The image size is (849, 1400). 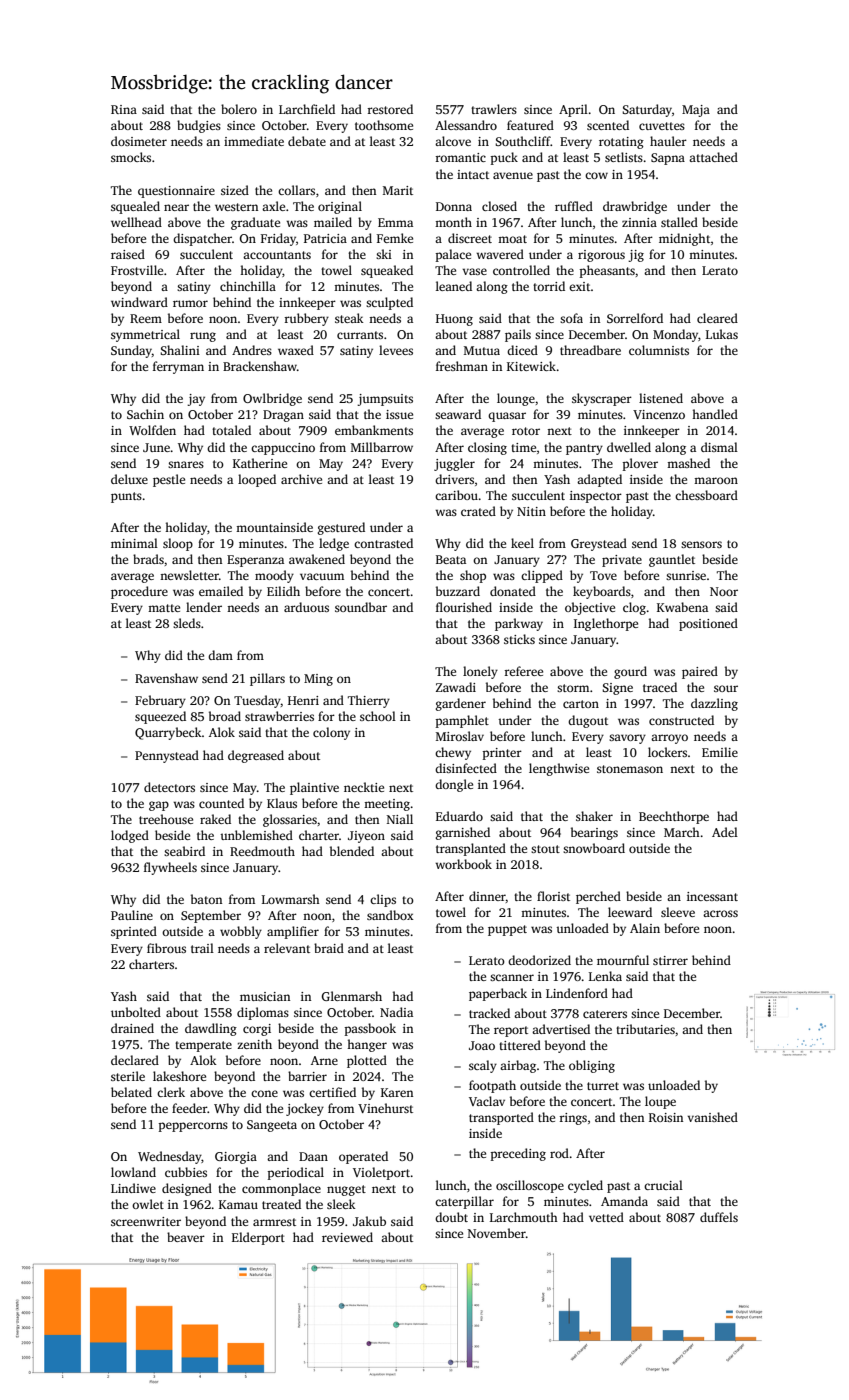 What do you see at coordinates (682, 607) in the screenshot?
I see `Kwabena` at bounding box center [682, 607].
